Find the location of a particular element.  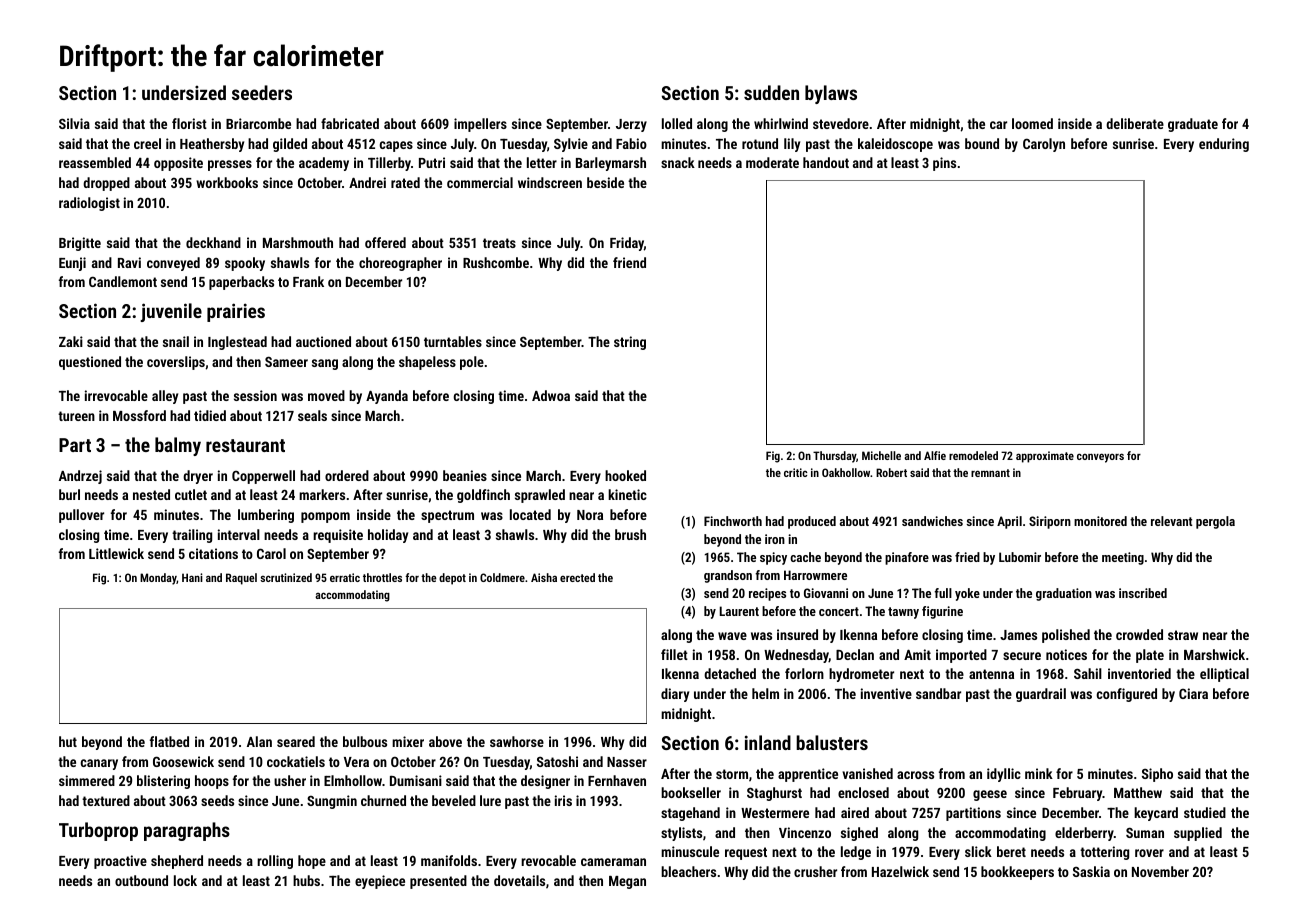

sudden is located at coordinates (771, 92).
